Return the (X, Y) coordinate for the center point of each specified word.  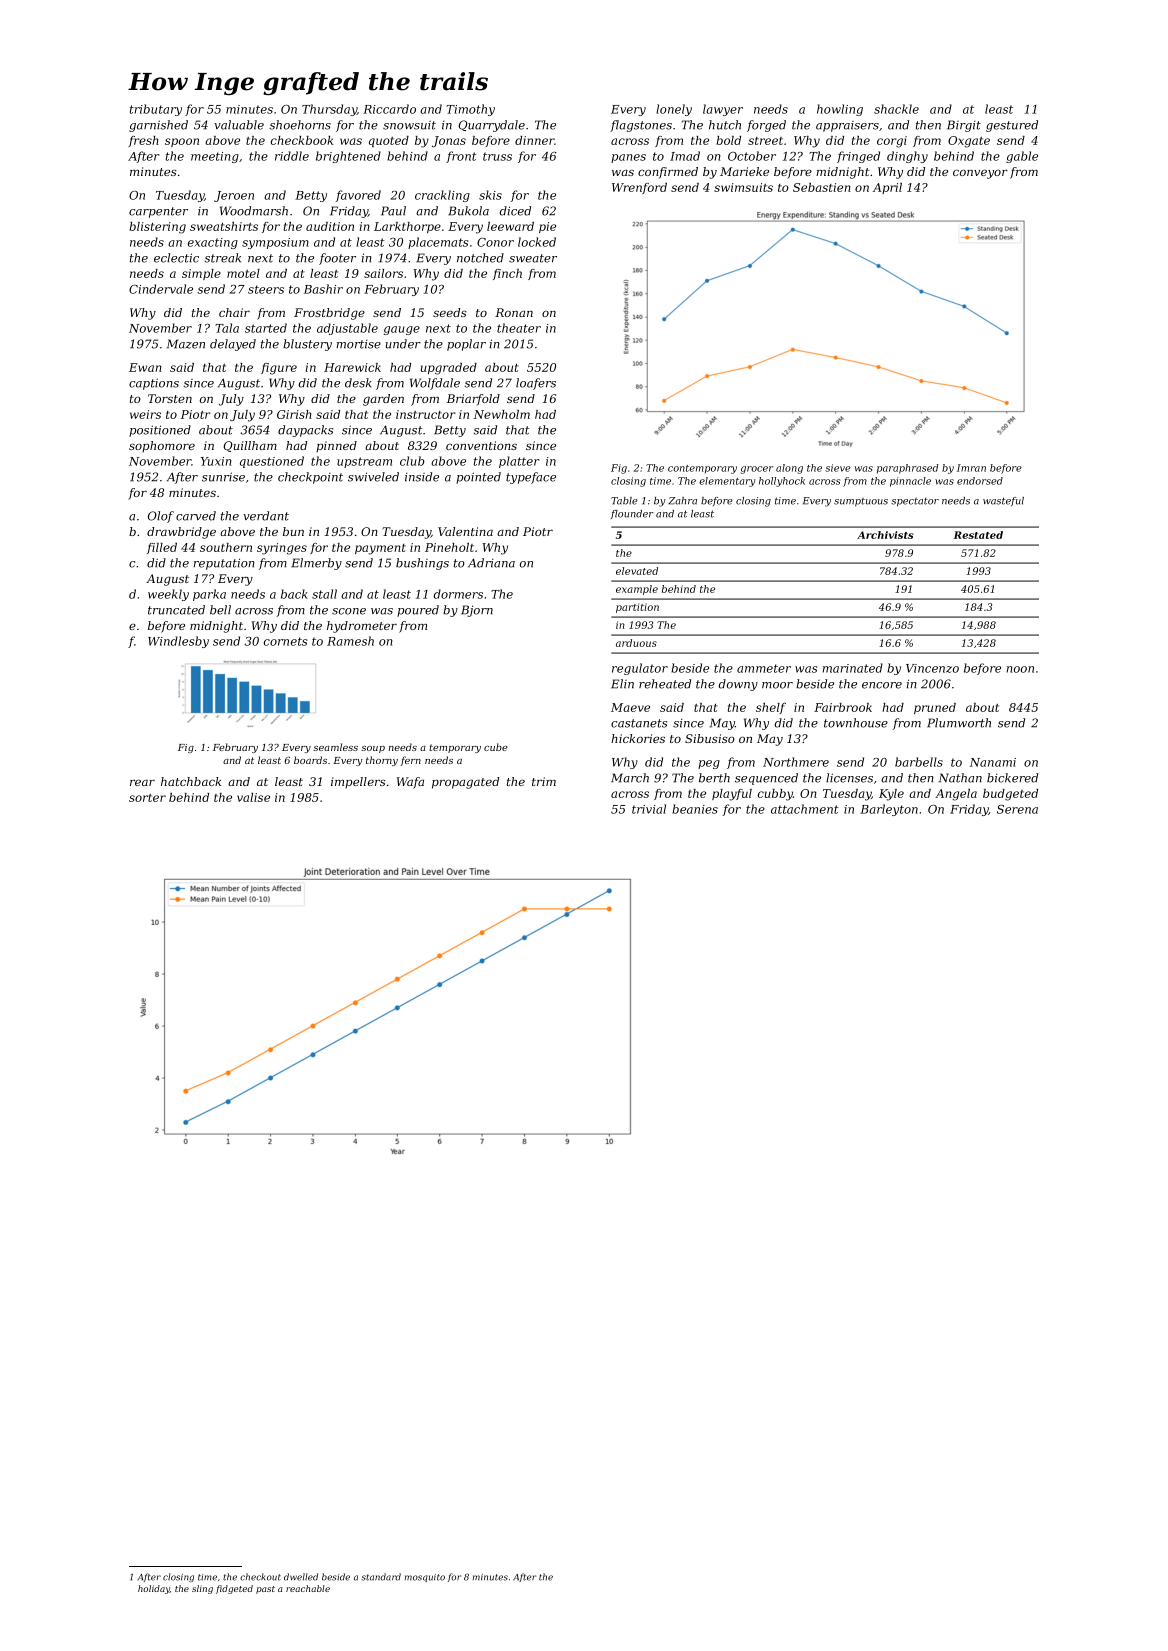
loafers (536, 384)
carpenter (158, 212)
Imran (971, 468)
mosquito (425, 1578)
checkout (260, 1577)
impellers (358, 783)
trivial (649, 809)
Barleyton (889, 810)
